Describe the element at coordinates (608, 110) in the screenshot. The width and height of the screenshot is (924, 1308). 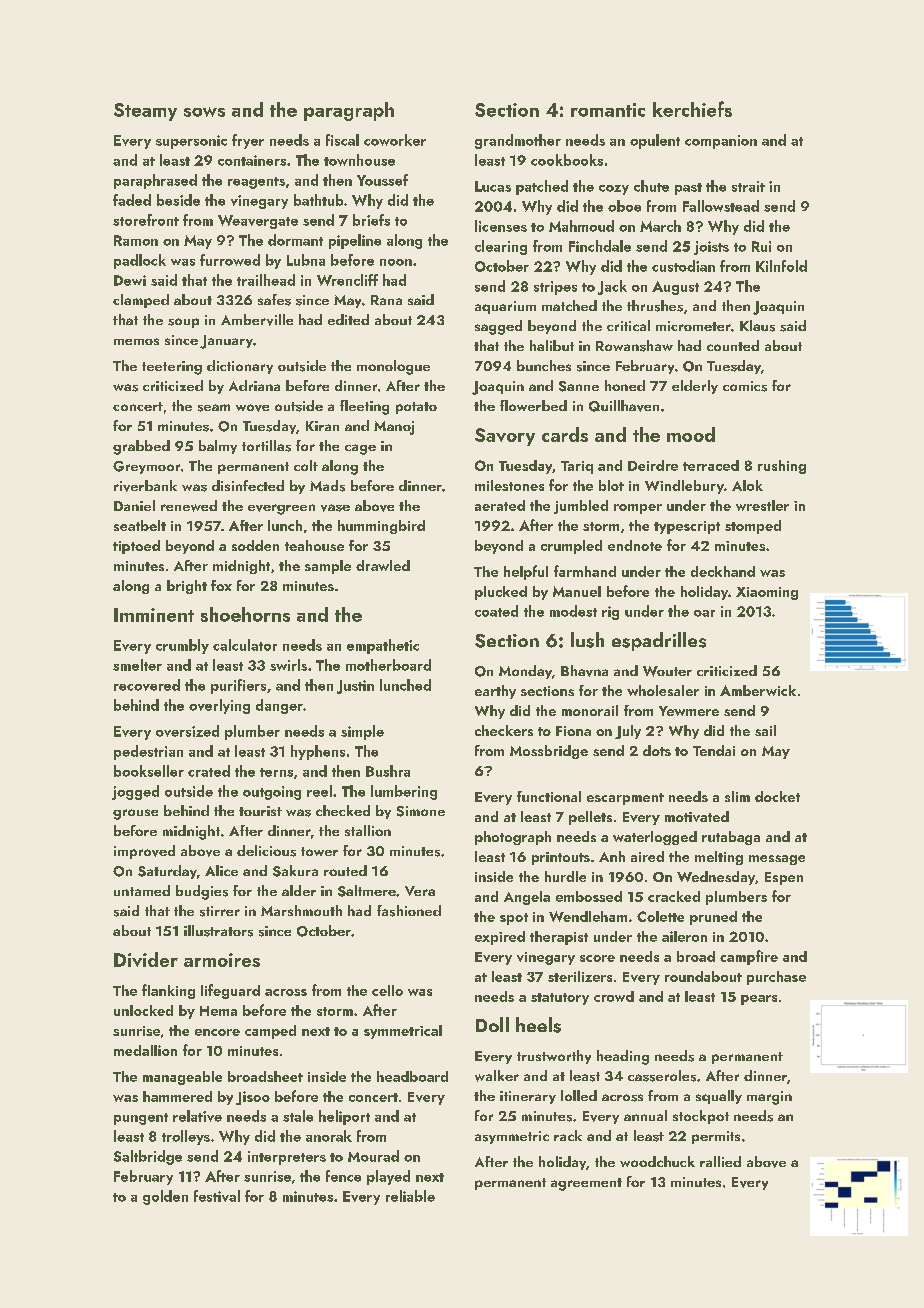
I see `romantic` at that location.
